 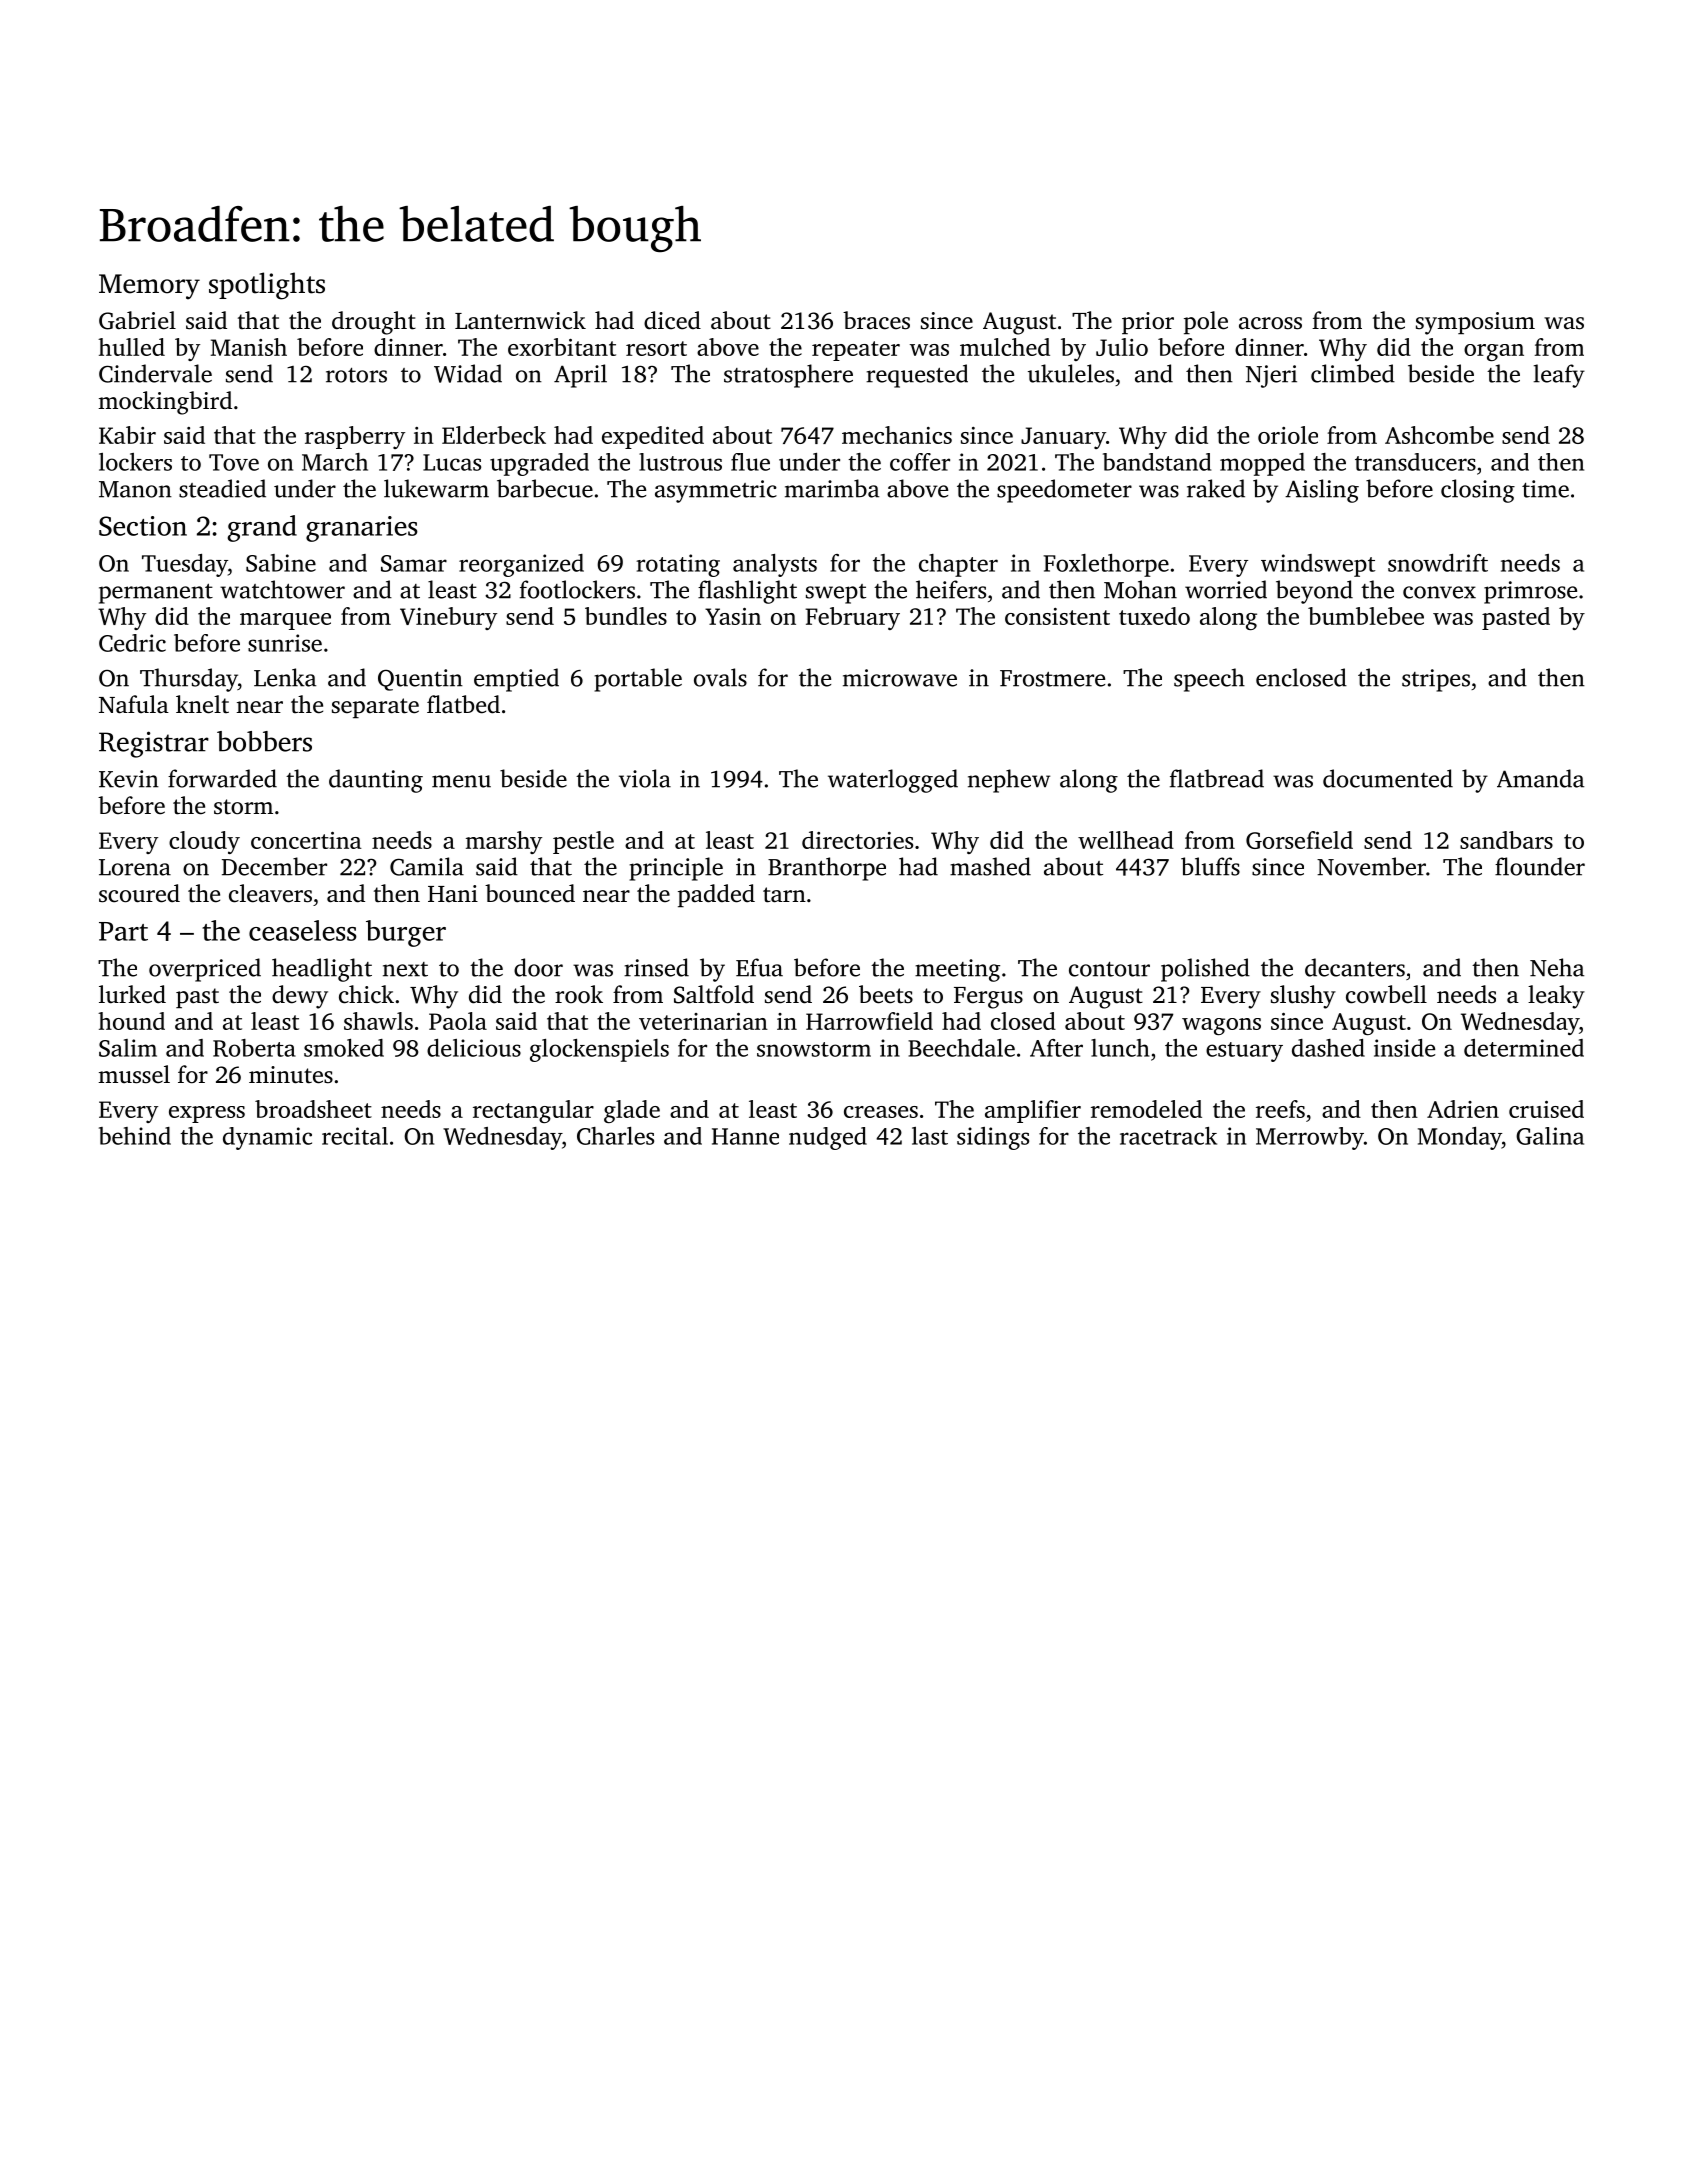 What do you see at coordinates (149, 287) in the screenshot?
I see `Memory` at bounding box center [149, 287].
